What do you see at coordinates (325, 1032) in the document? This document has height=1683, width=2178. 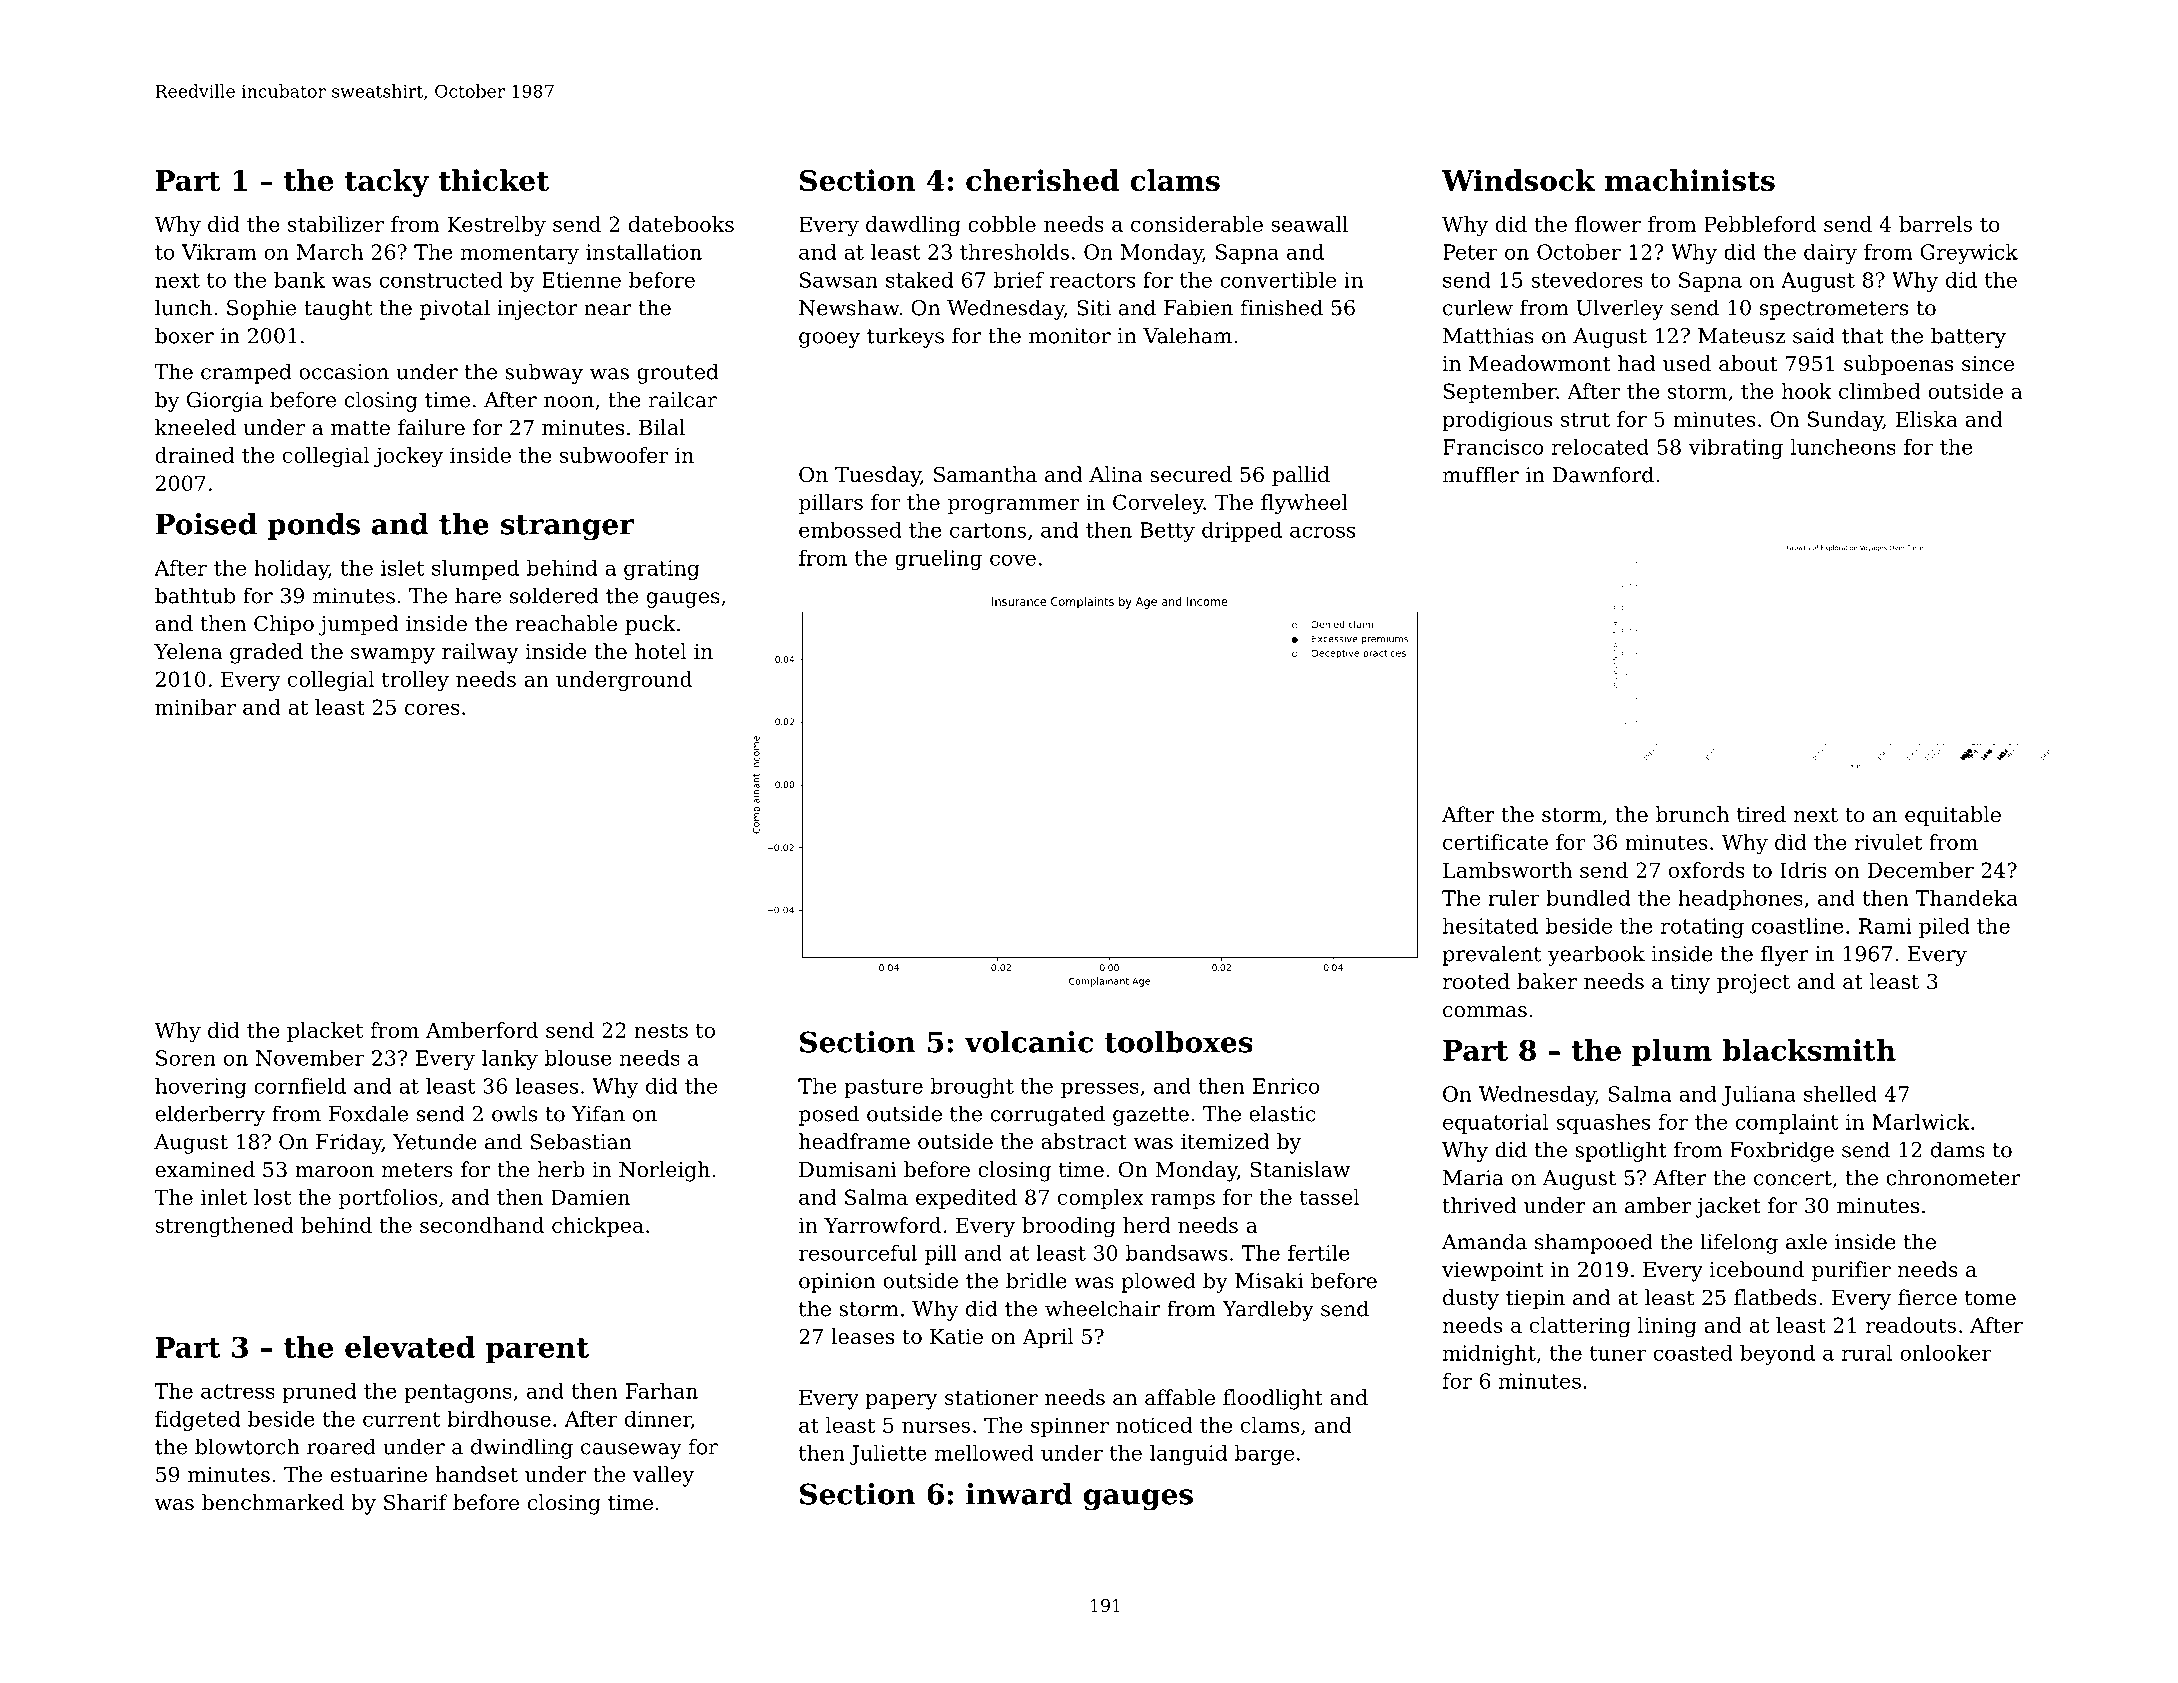 I see `placket` at bounding box center [325, 1032].
